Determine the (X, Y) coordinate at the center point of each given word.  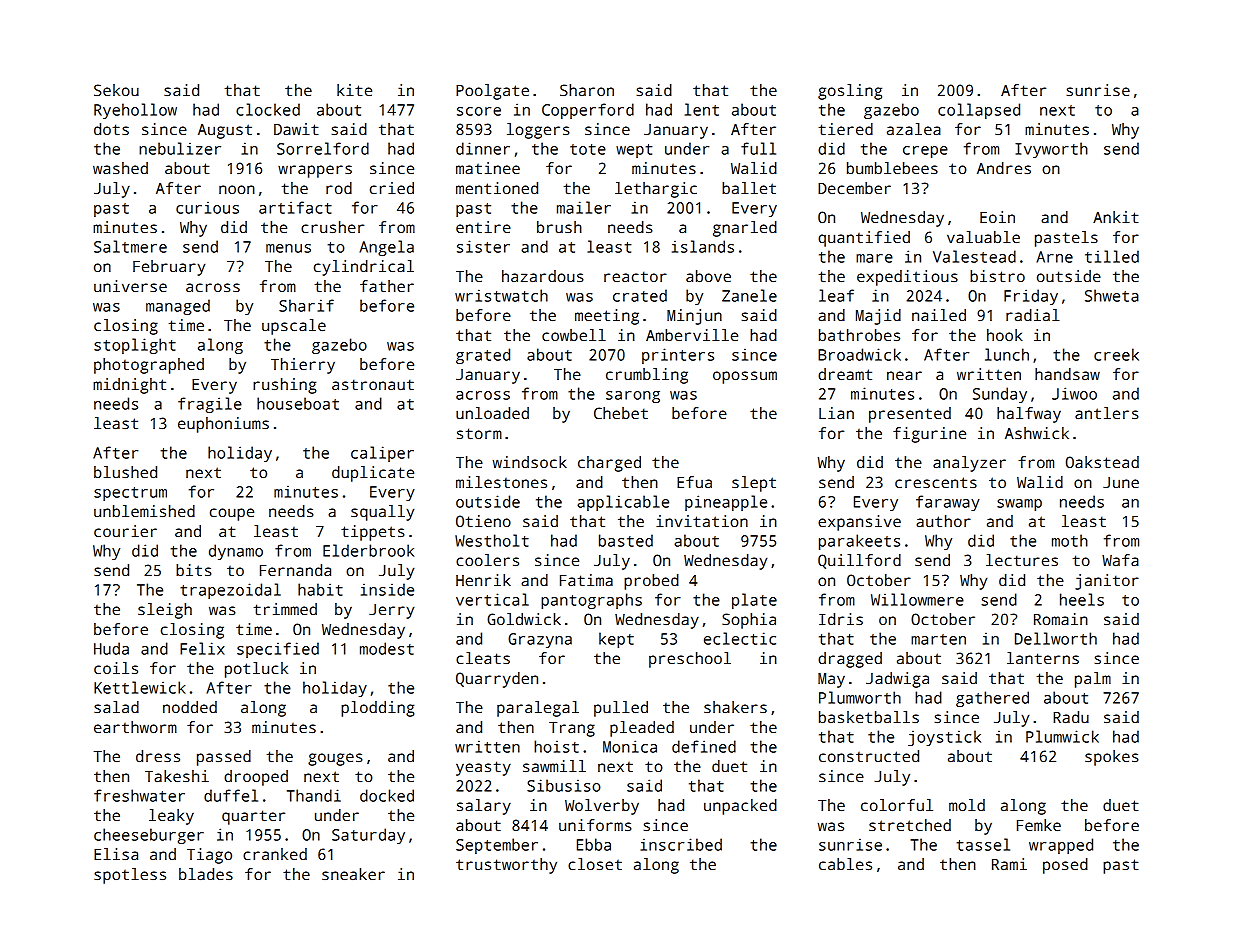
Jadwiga (897, 680)
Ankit (1116, 217)
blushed (125, 472)
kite (354, 90)
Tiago (209, 856)
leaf (836, 295)
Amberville (692, 335)
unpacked (740, 807)
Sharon (587, 90)
